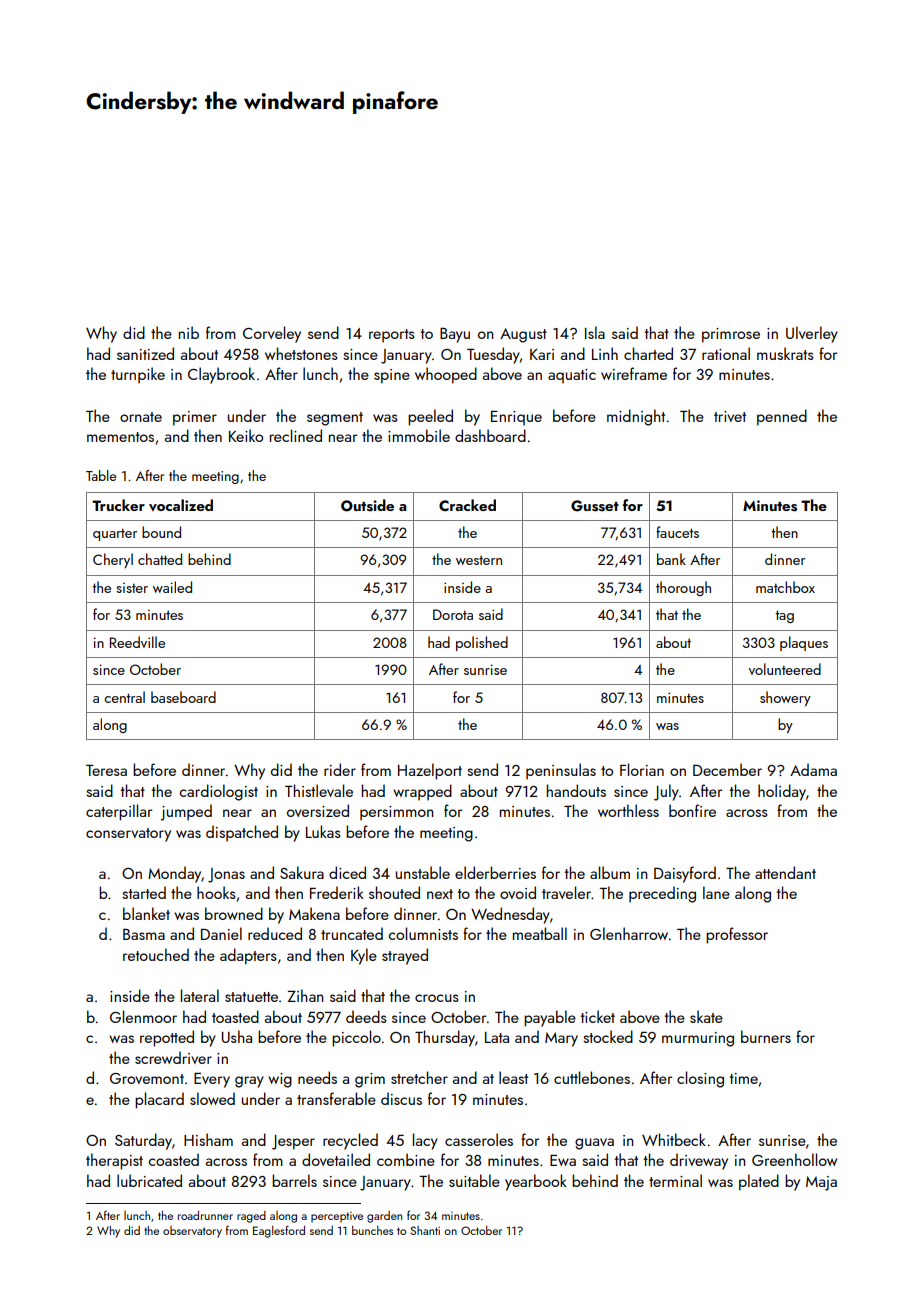 This screenshot has width=924, height=1308. I want to click on Reedville, so click(137, 642).
